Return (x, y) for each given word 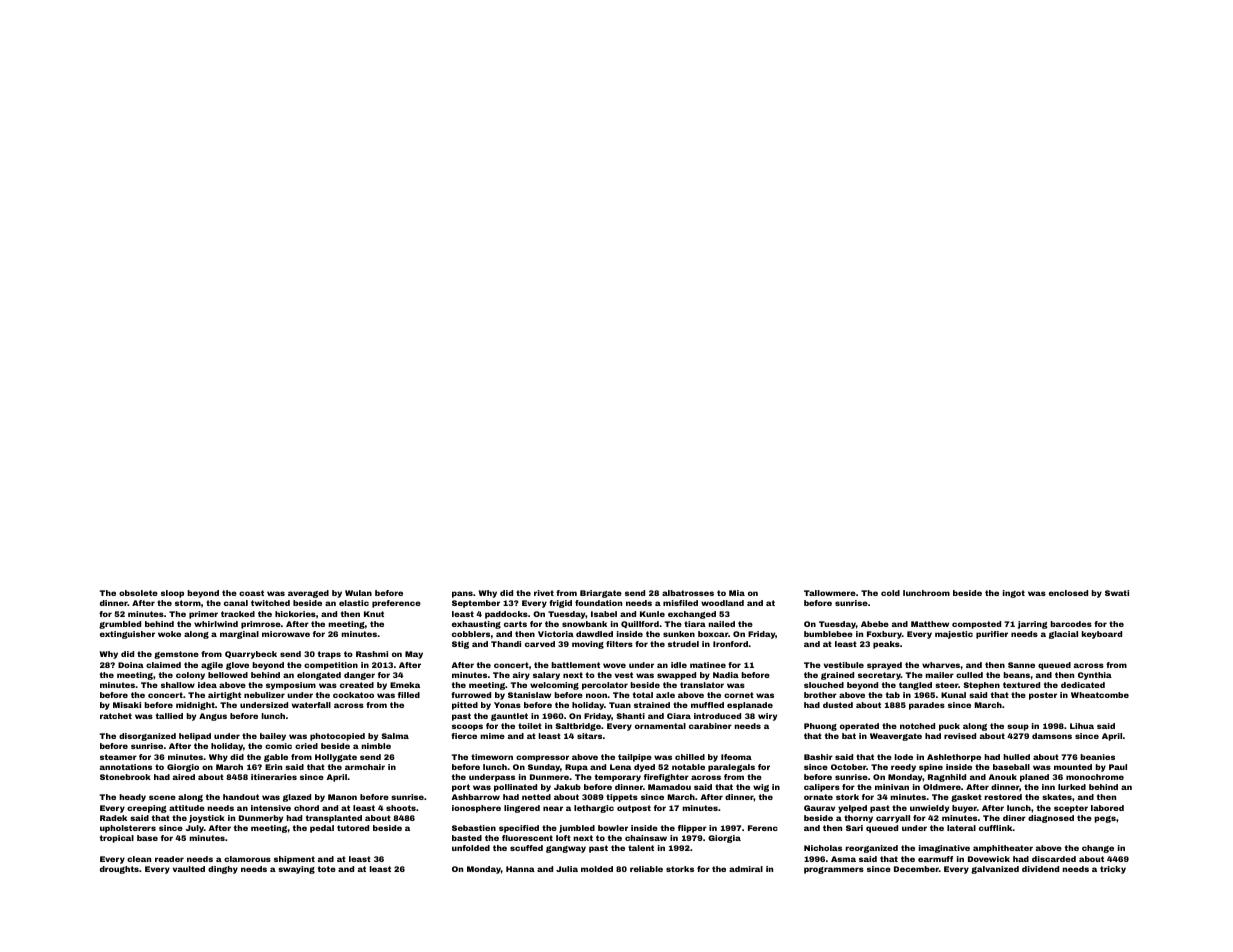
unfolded (471, 848)
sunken (679, 634)
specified (519, 829)
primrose (261, 625)
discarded (1054, 859)
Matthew (930, 624)
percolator (605, 686)
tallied (169, 716)
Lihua (1082, 726)
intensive (271, 808)
